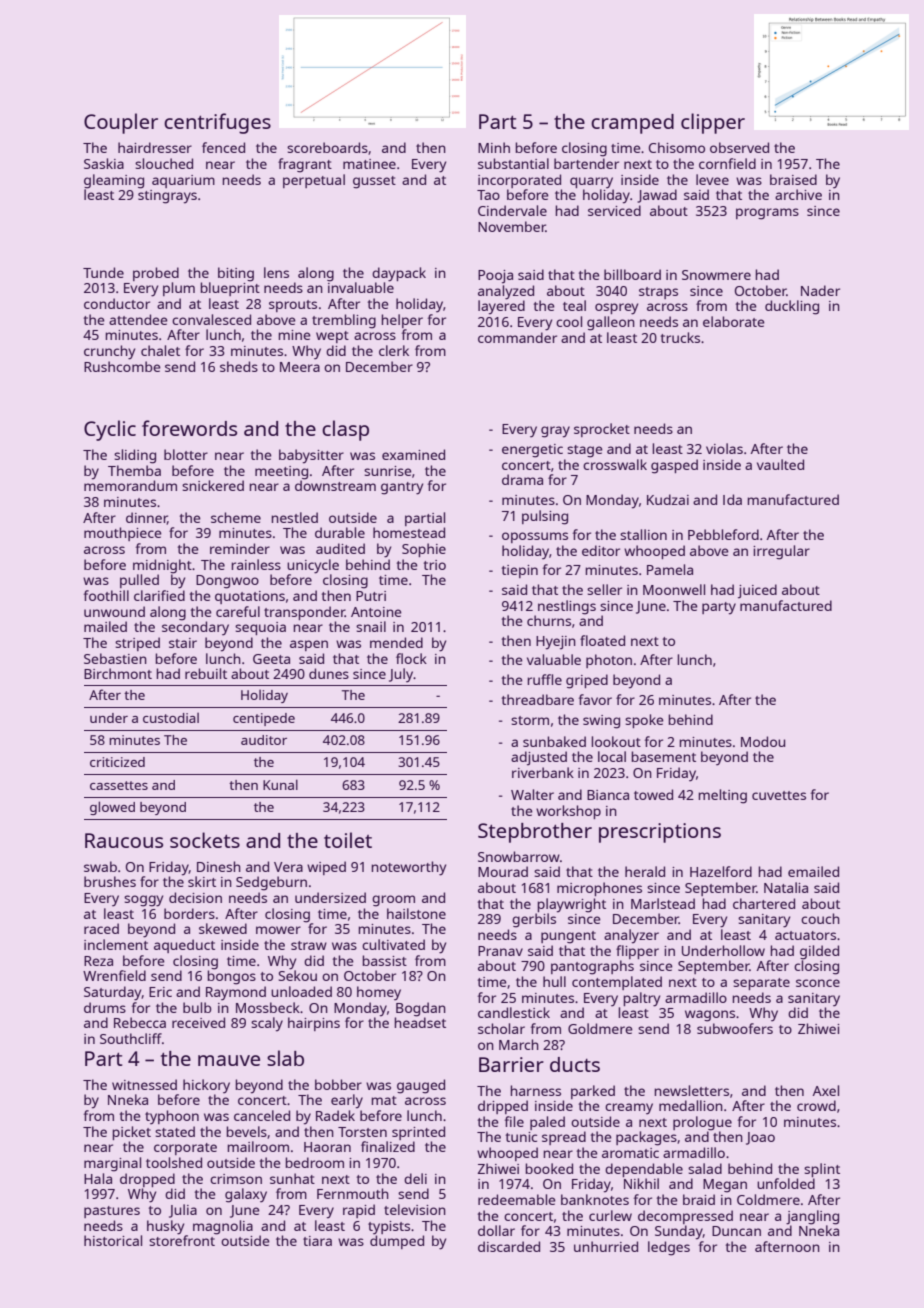 The width and height of the screenshot is (924, 1308). What do you see at coordinates (517, 337) in the screenshot?
I see `commander` at bounding box center [517, 337].
